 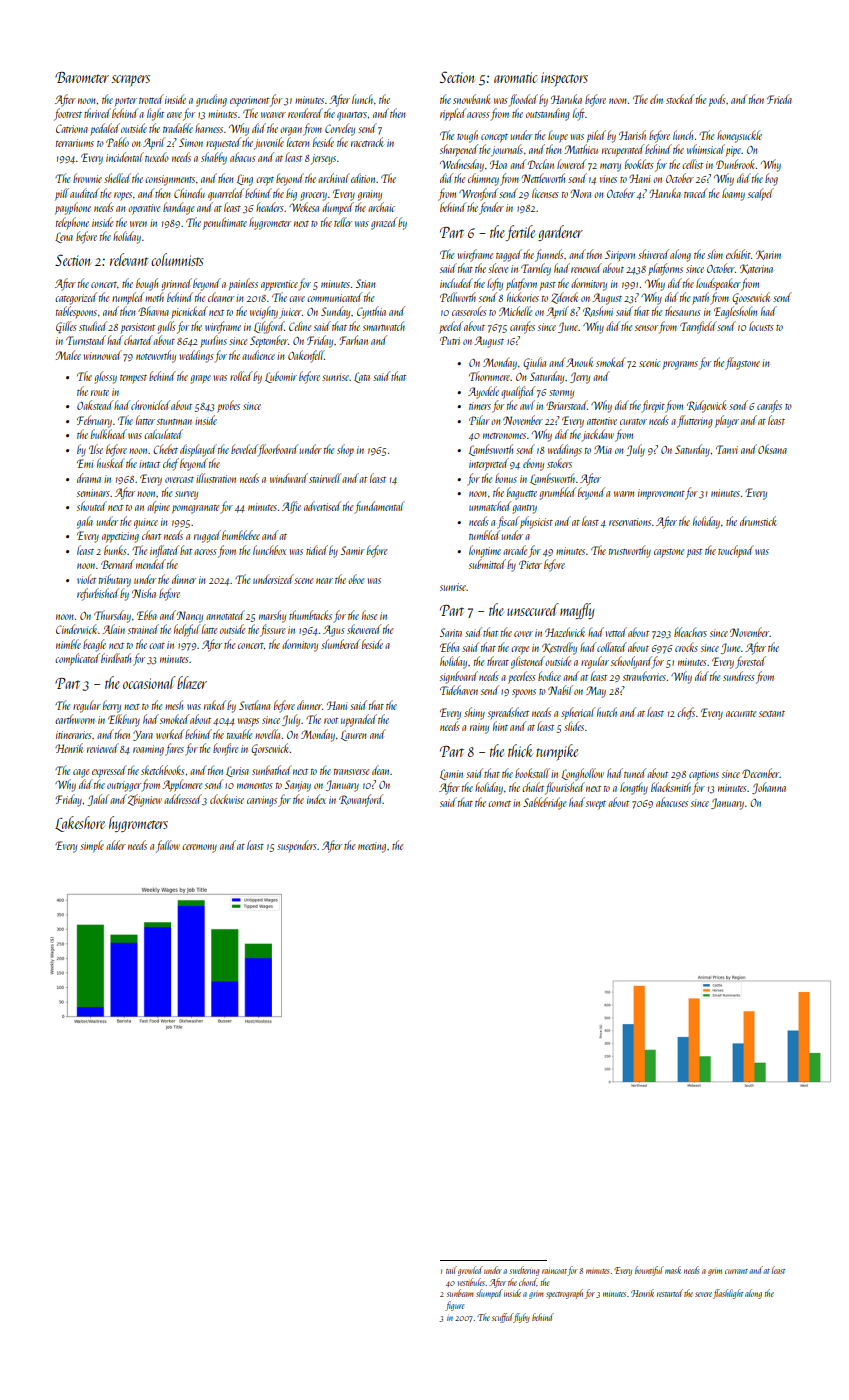 What do you see at coordinates (736, 1271) in the screenshot?
I see `currant` at bounding box center [736, 1271].
